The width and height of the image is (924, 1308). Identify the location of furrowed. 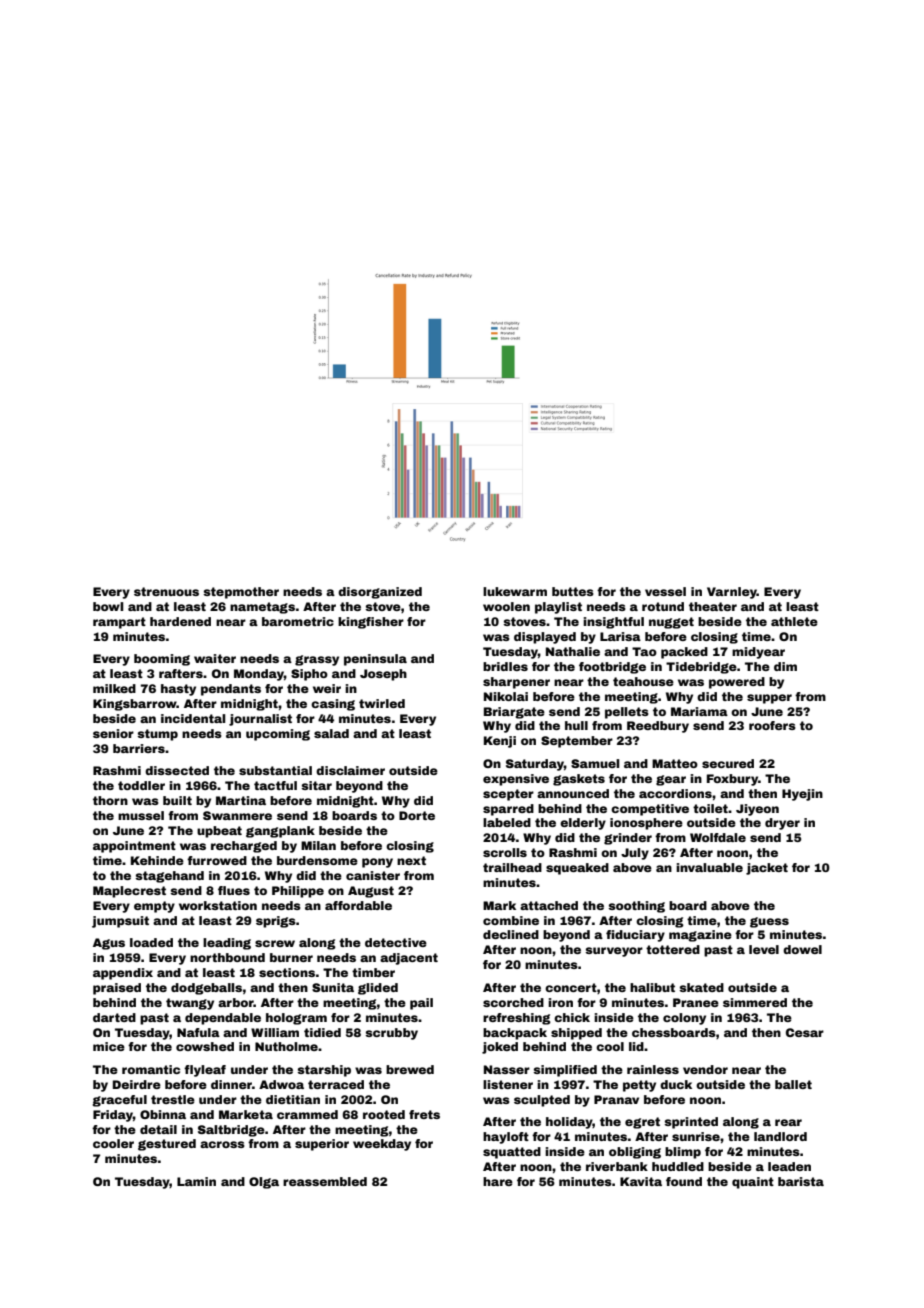
(217, 860).
